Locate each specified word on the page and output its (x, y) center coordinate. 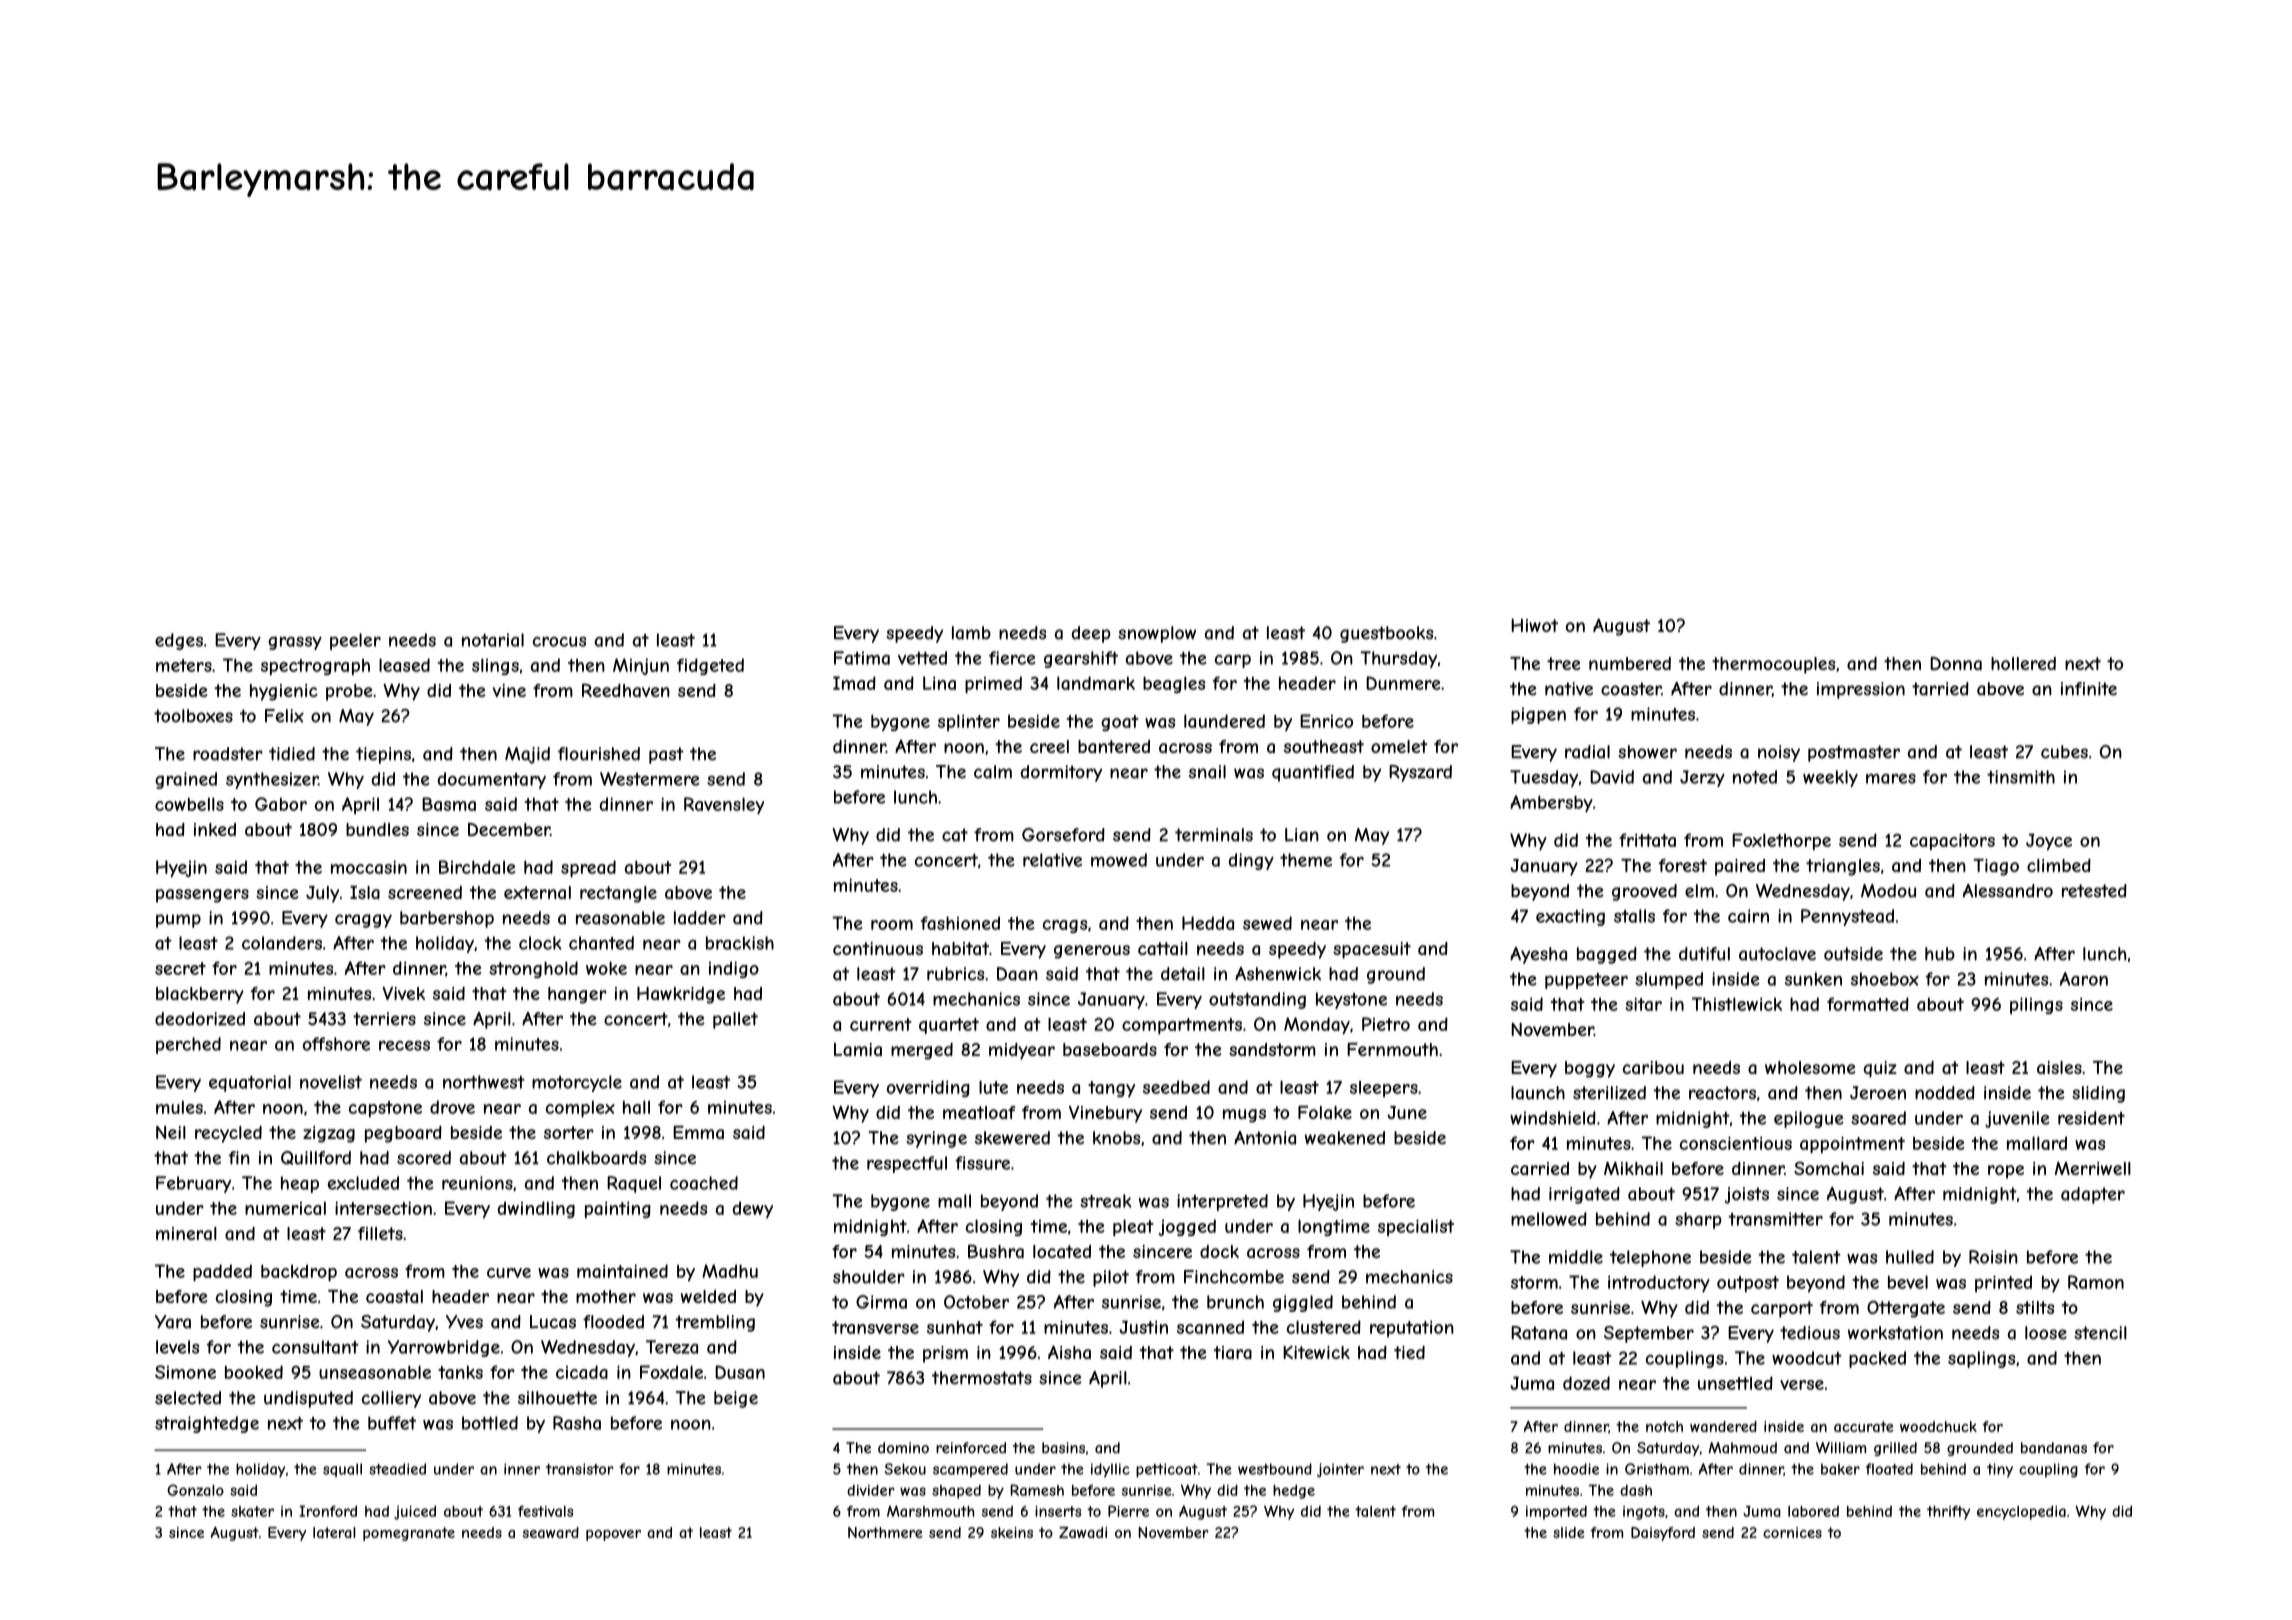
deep (1091, 634)
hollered (2023, 663)
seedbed (1176, 1087)
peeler (355, 641)
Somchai (1829, 1168)
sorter (569, 1132)
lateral (334, 1532)
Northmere (885, 1532)
